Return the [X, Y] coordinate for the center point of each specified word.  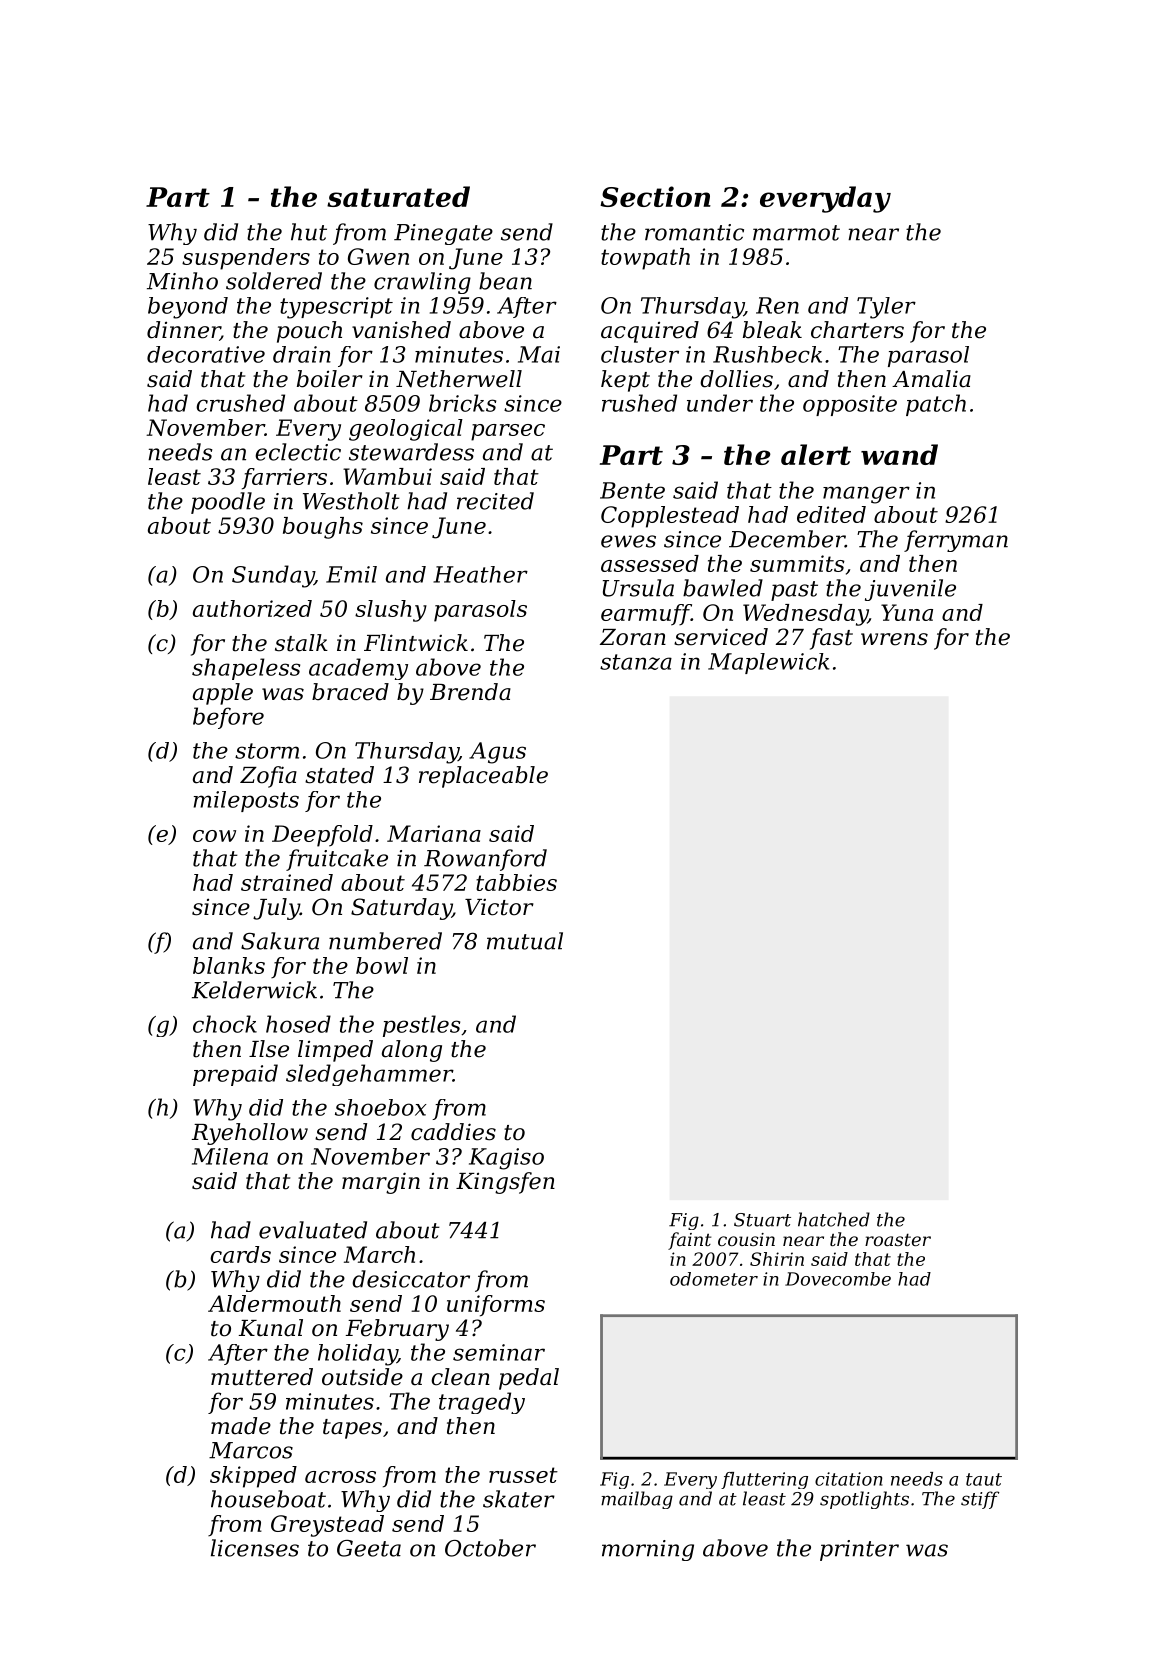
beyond [188, 308]
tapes [352, 1429]
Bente [632, 490]
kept [625, 381]
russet [523, 1475]
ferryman [956, 541]
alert [816, 454]
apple [223, 694]
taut [984, 1479]
